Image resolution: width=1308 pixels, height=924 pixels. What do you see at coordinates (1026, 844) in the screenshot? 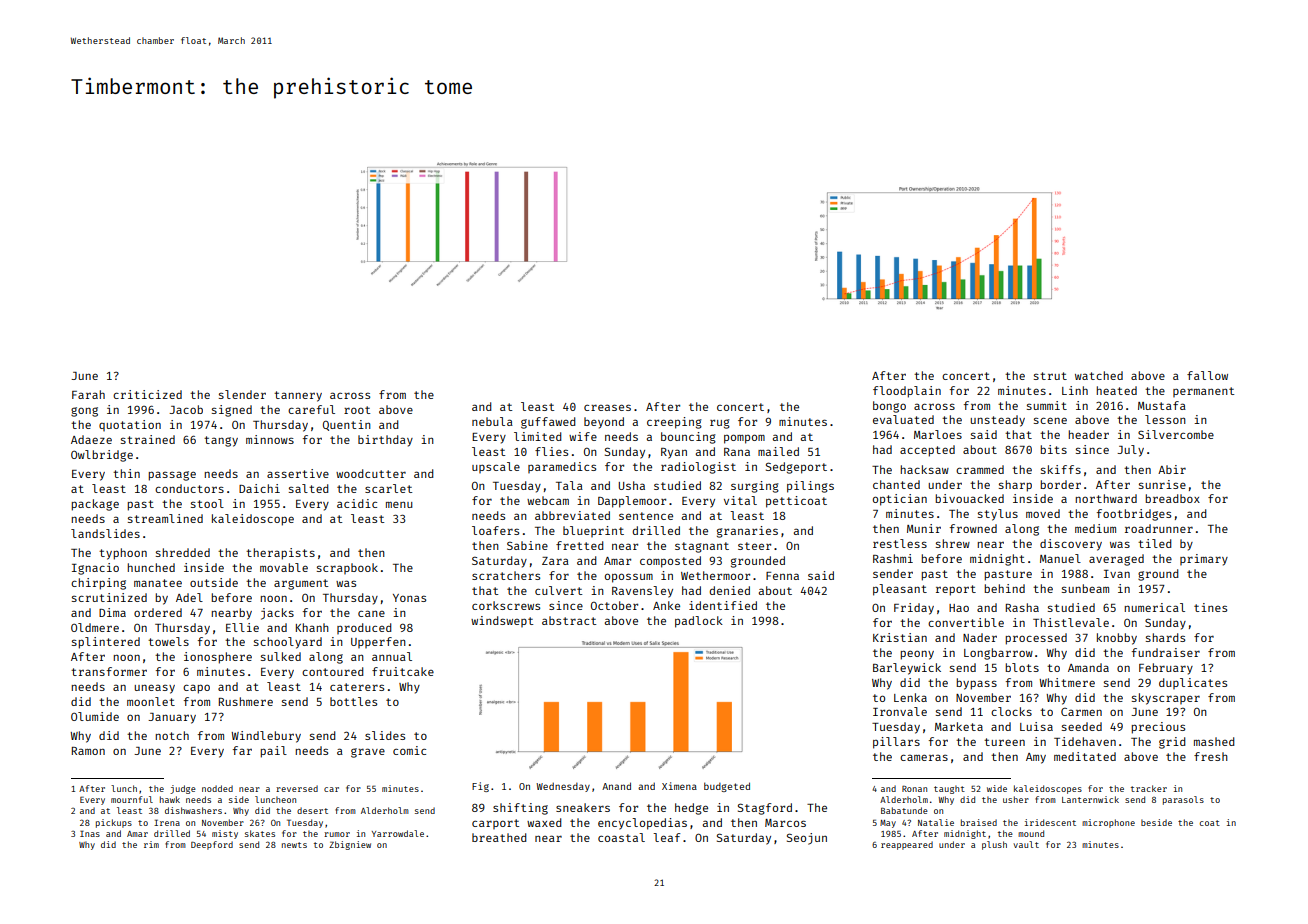
I see `vault` at bounding box center [1026, 844].
